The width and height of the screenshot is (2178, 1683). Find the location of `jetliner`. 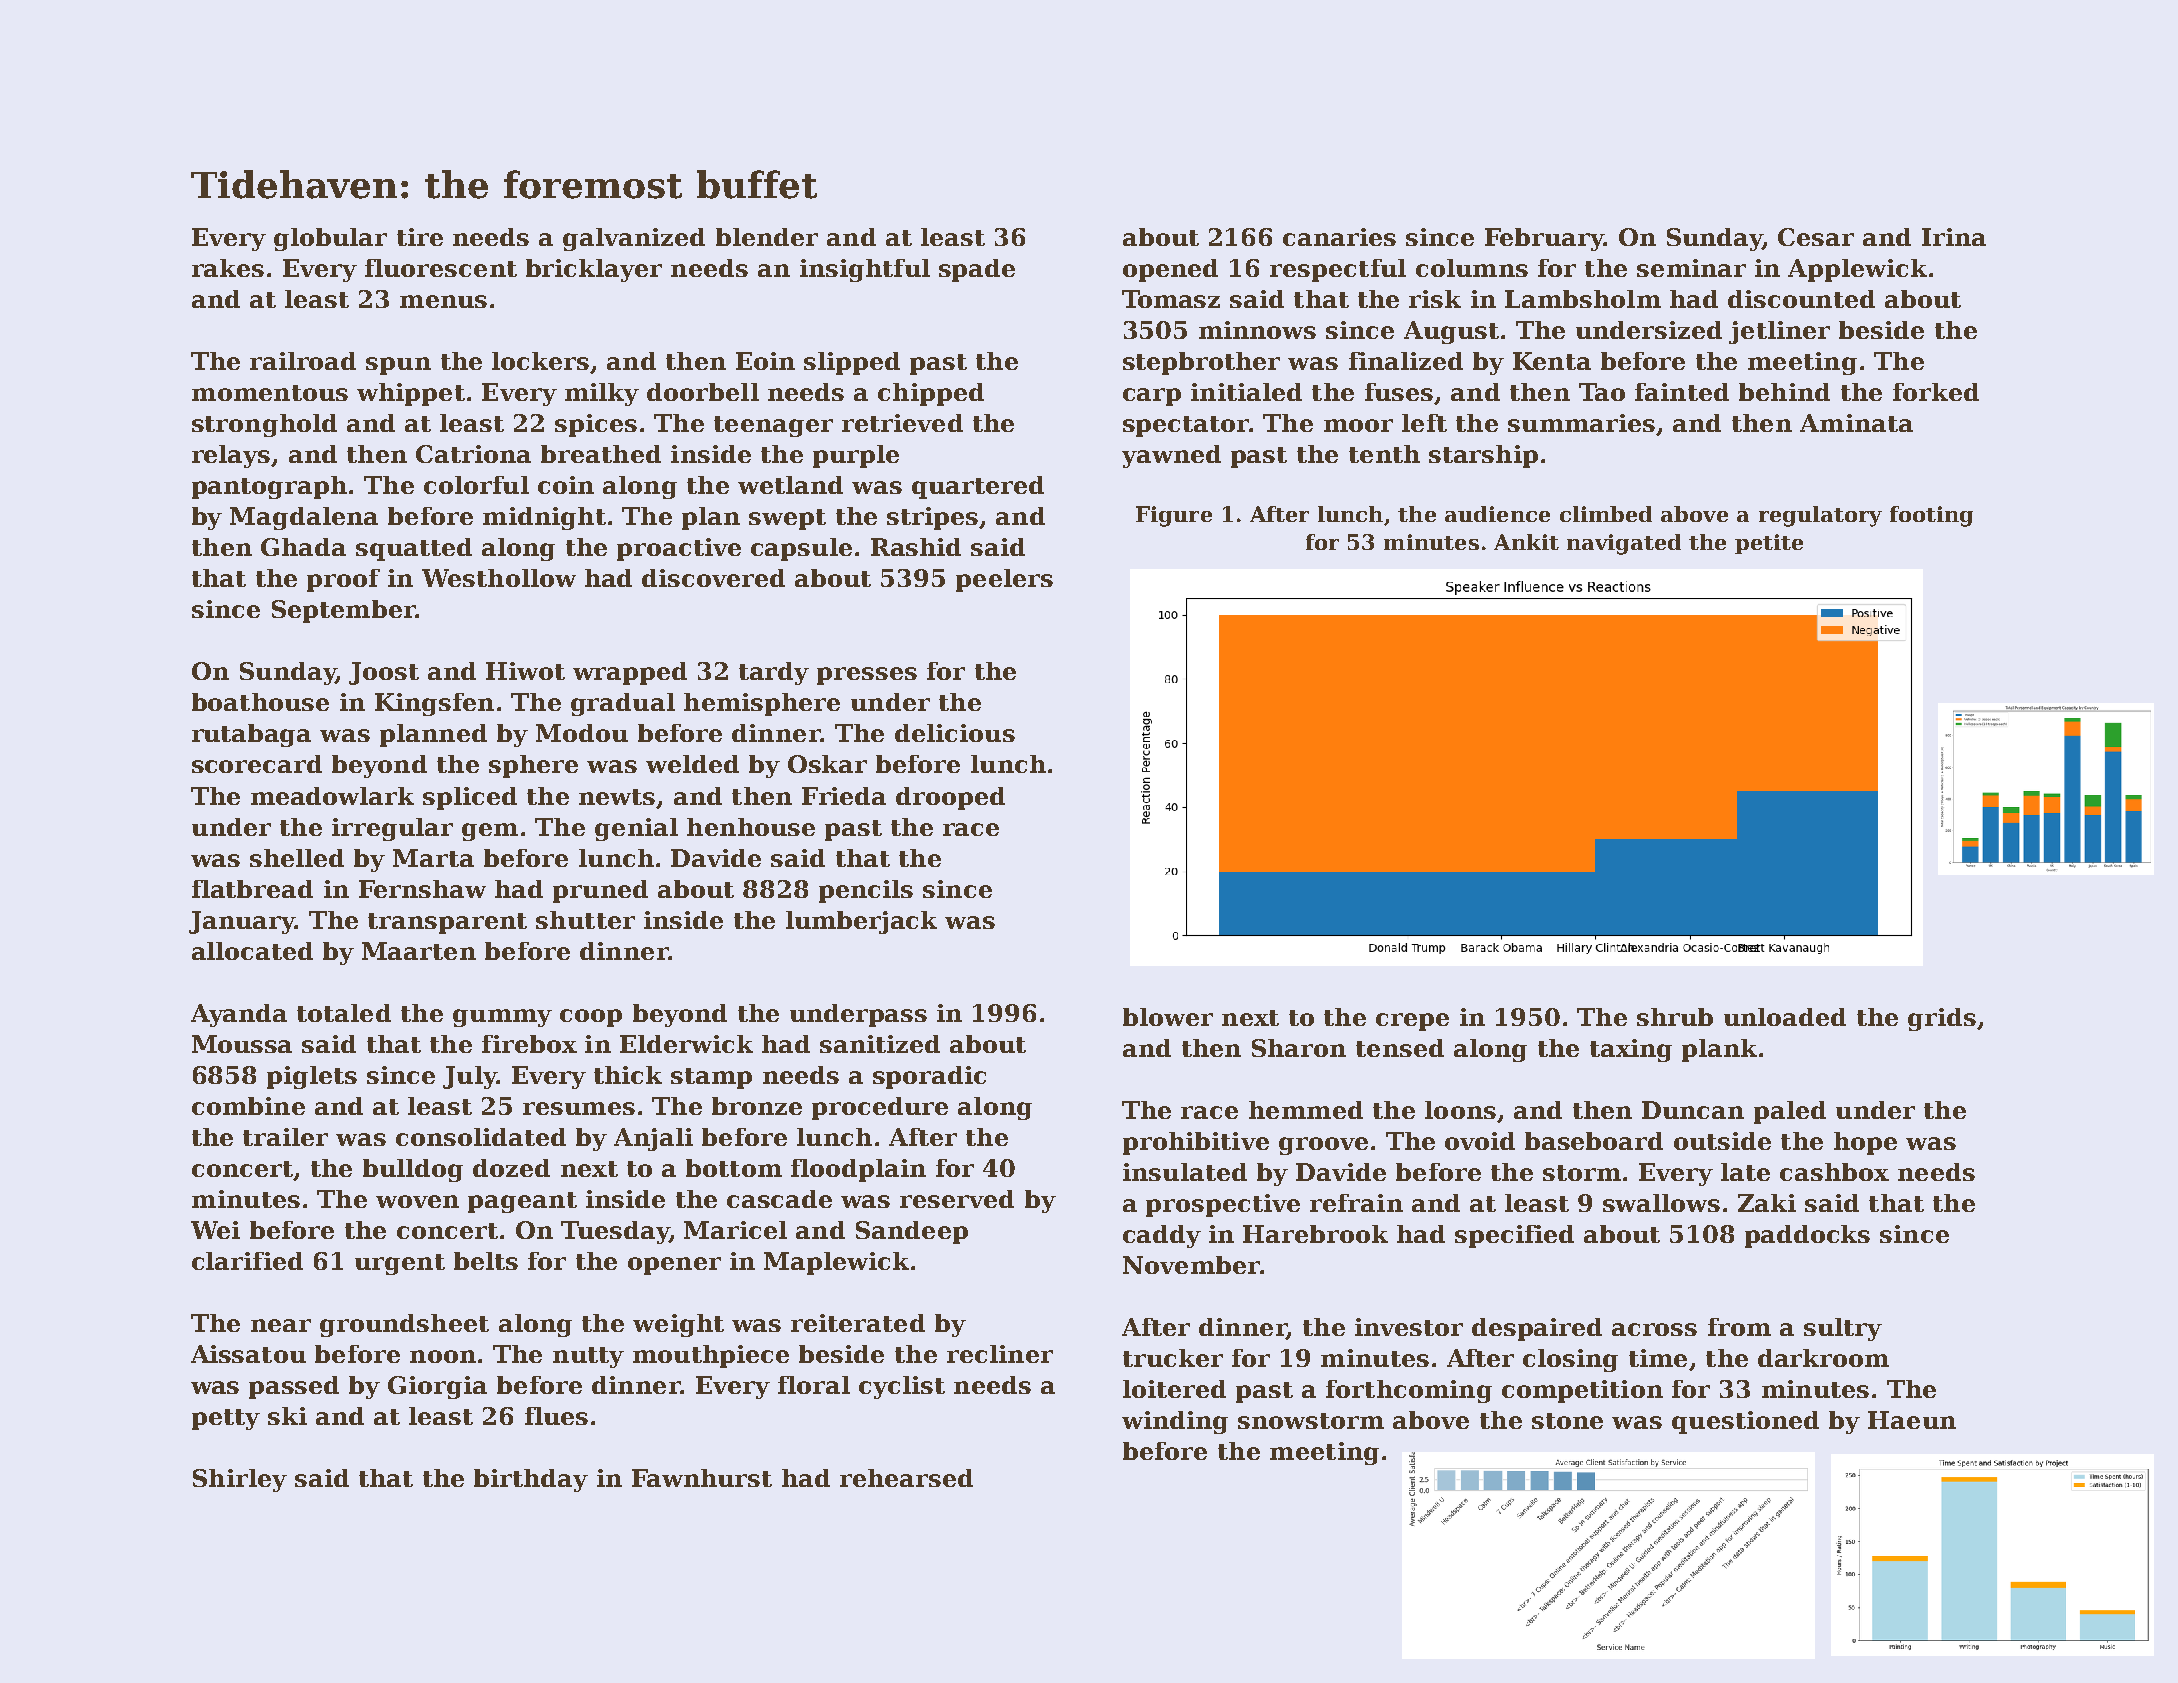

jetliner is located at coordinates (1779, 332).
